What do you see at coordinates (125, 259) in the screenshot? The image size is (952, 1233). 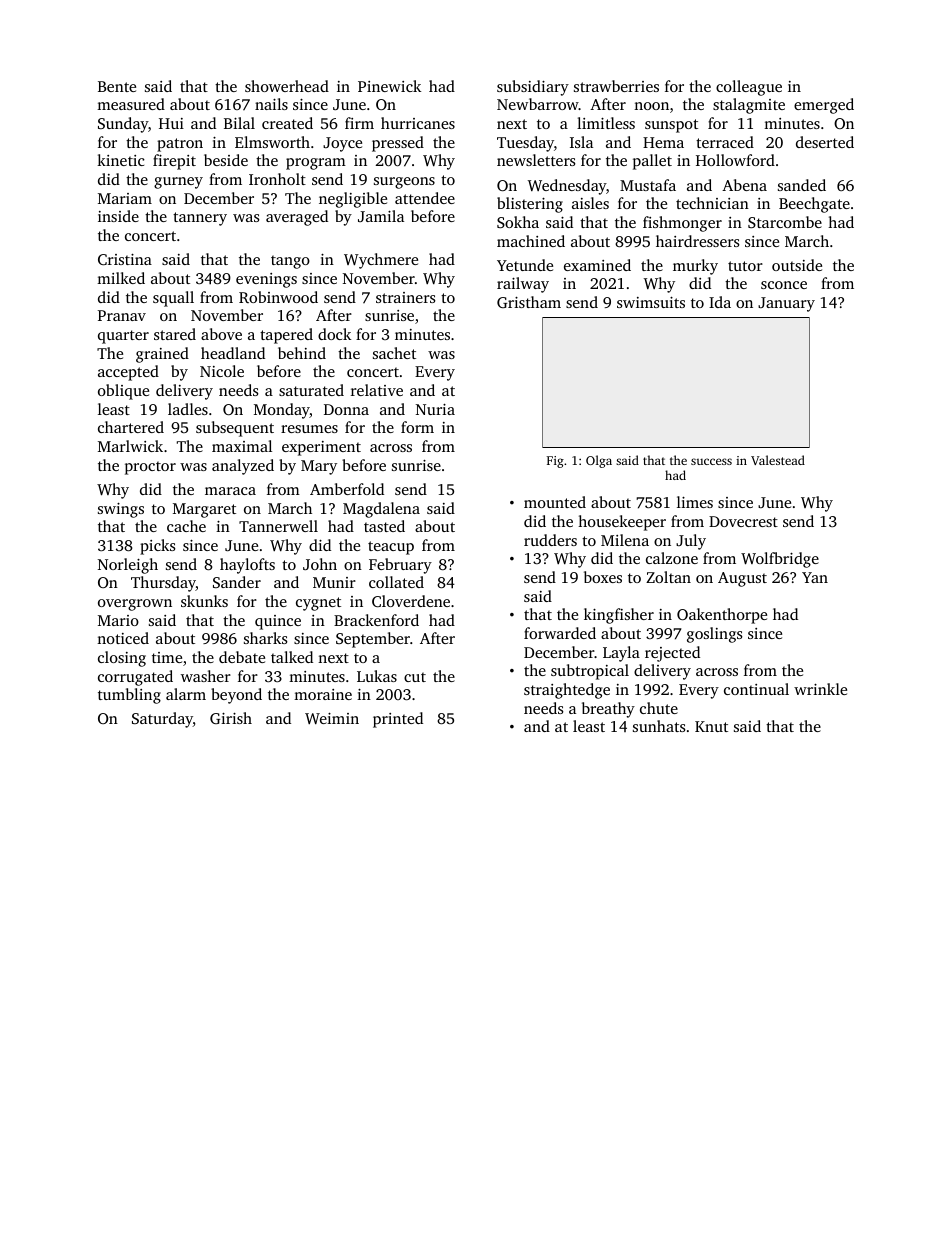 I see `Cristina` at bounding box center [125, 259].
